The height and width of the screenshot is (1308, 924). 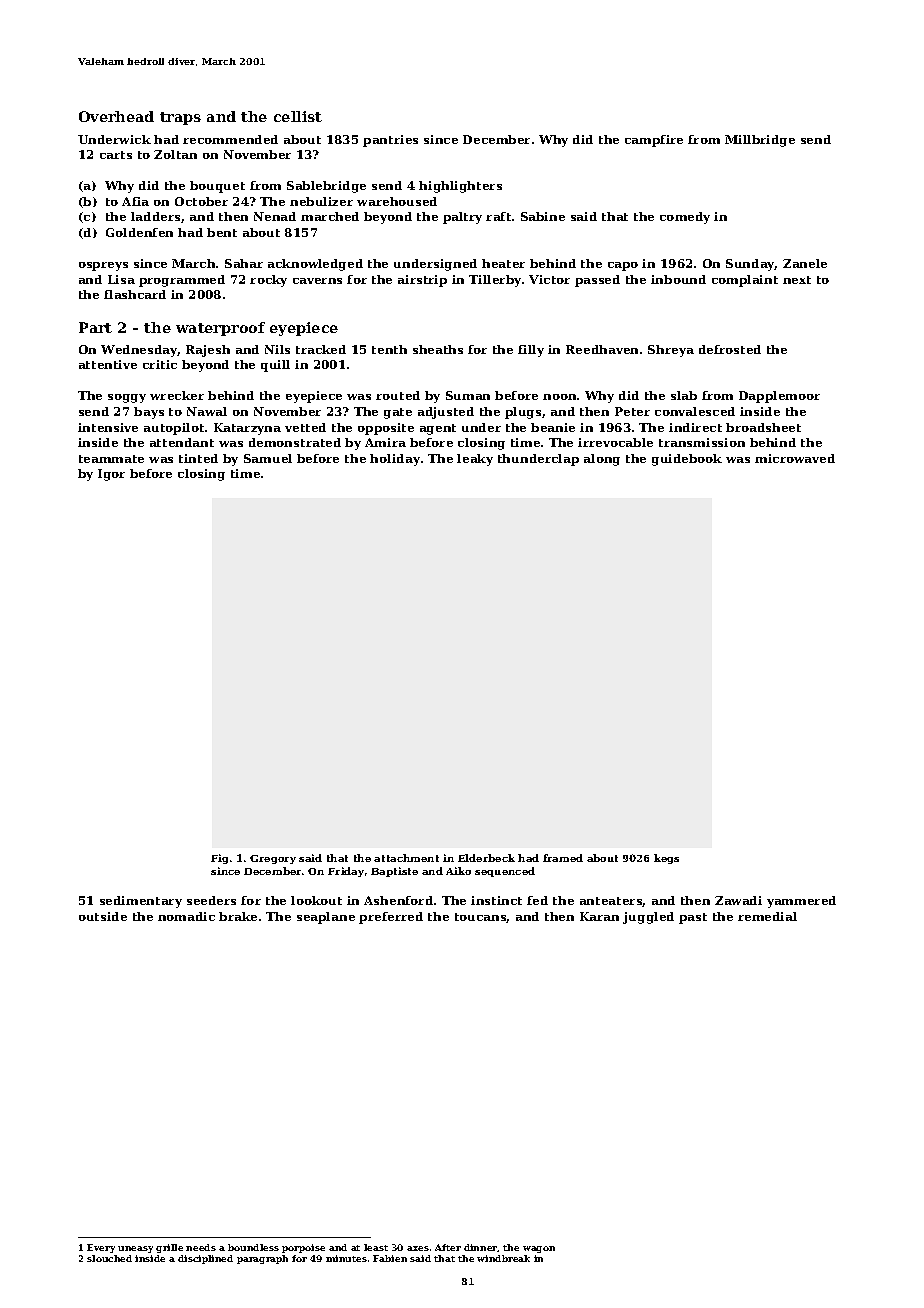 What do you see at coordinates (391, 918) in the screenshot?
I see `preferred` at bounding box center [391, 918].
